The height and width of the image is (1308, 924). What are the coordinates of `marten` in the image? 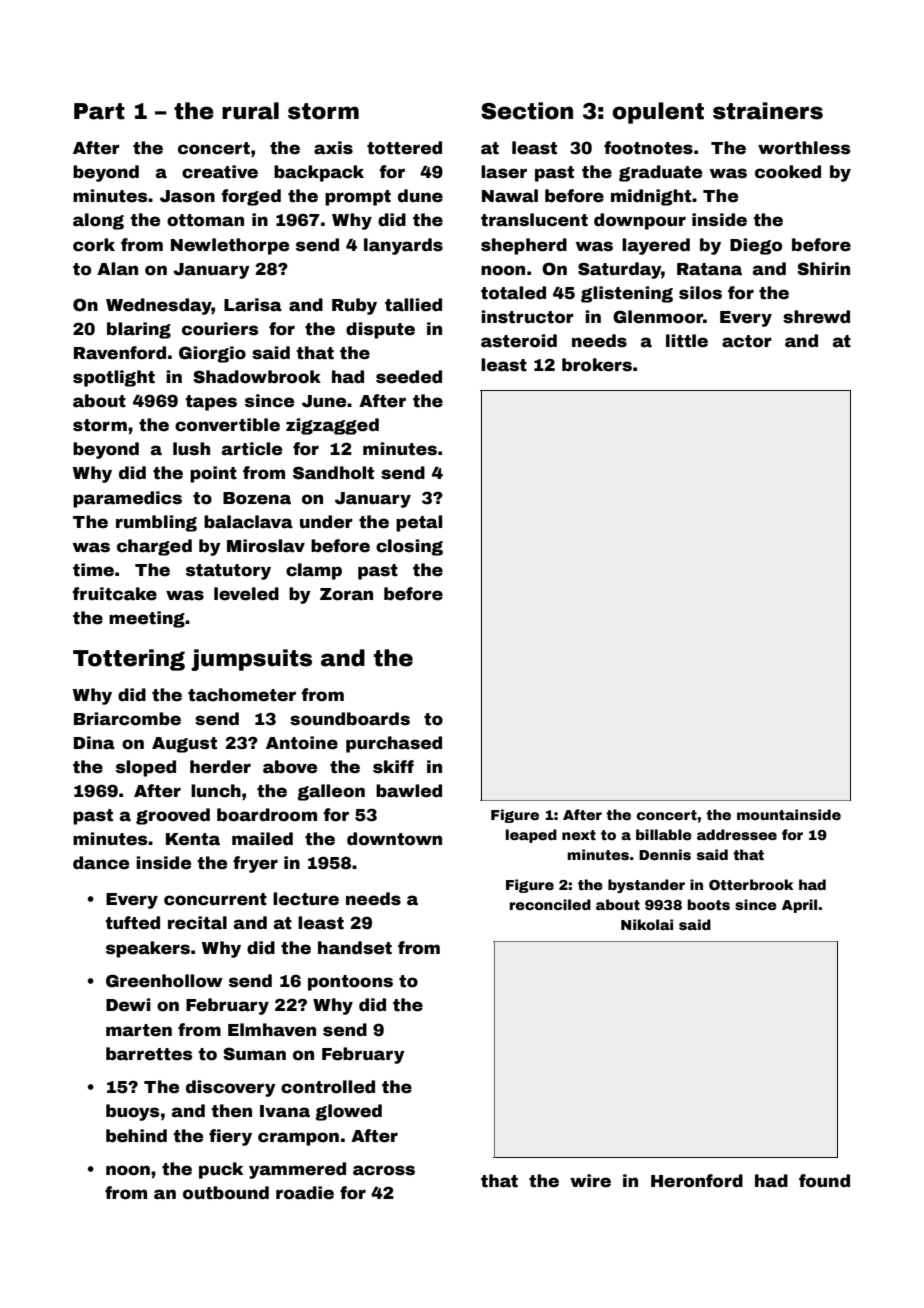 It's located at (139, 1030).
